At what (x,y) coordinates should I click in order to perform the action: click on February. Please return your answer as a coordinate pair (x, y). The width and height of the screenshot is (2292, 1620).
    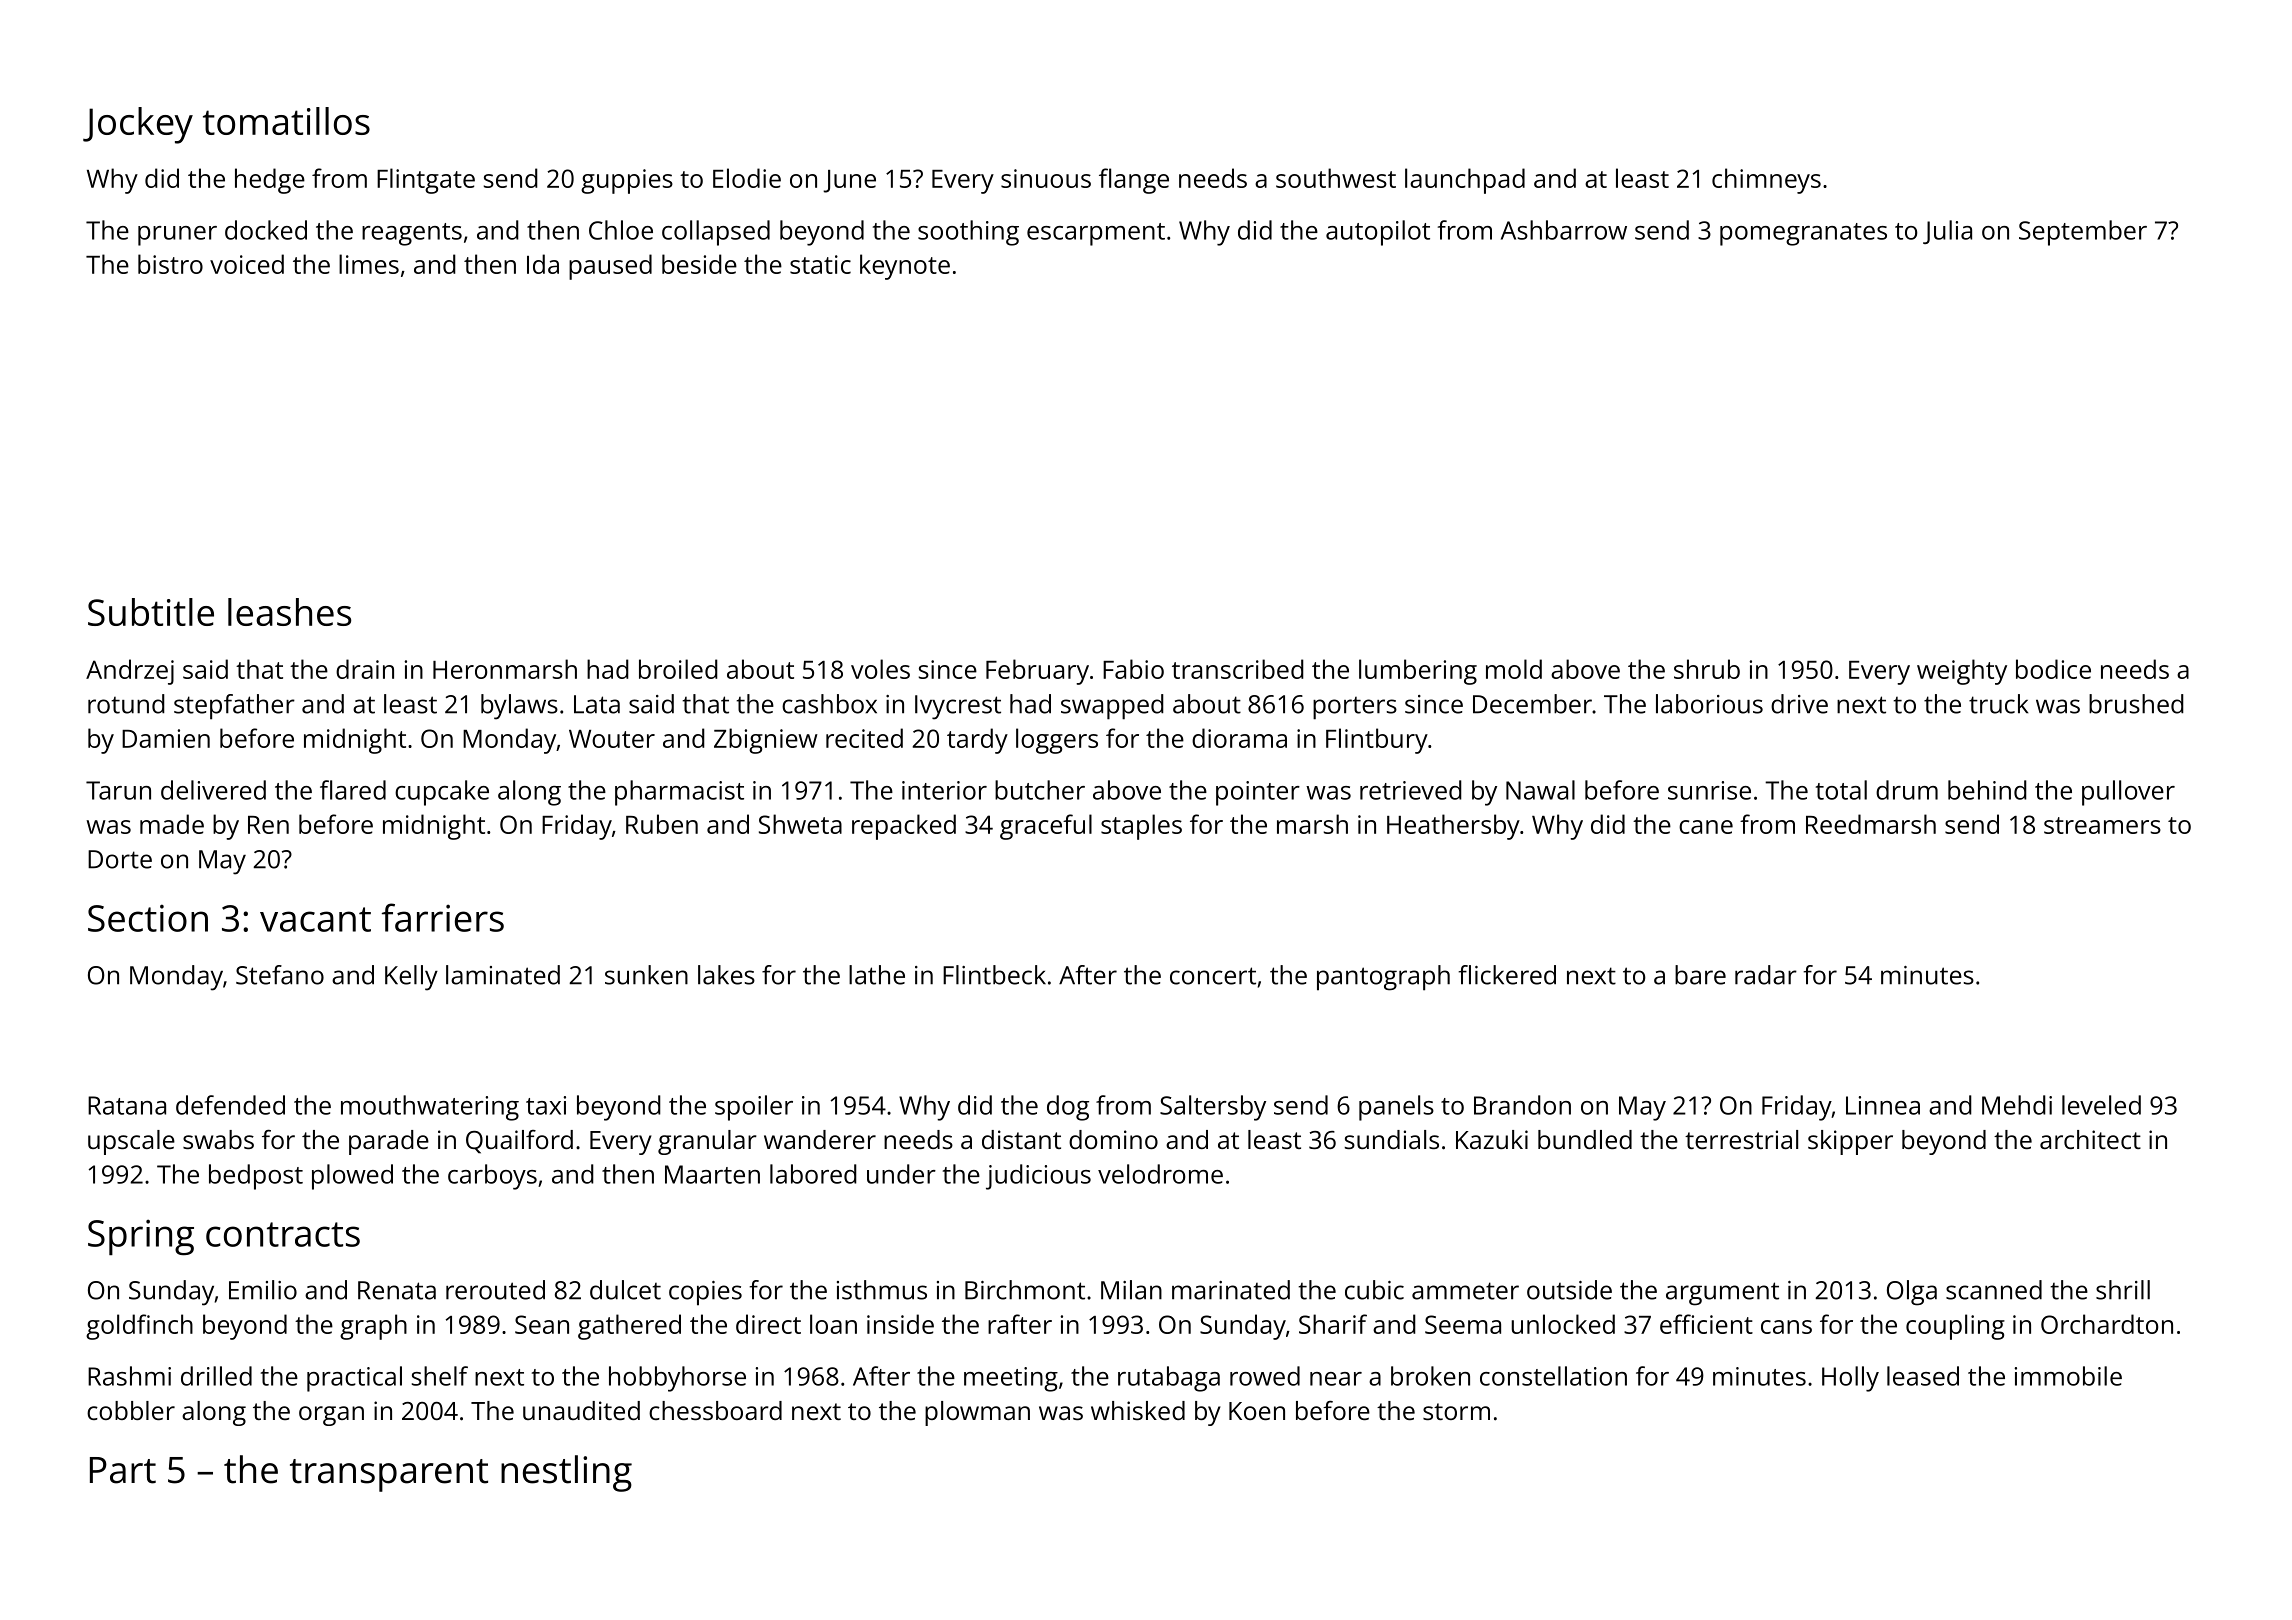
    Looking at the image, I should click on (1037, 672).
